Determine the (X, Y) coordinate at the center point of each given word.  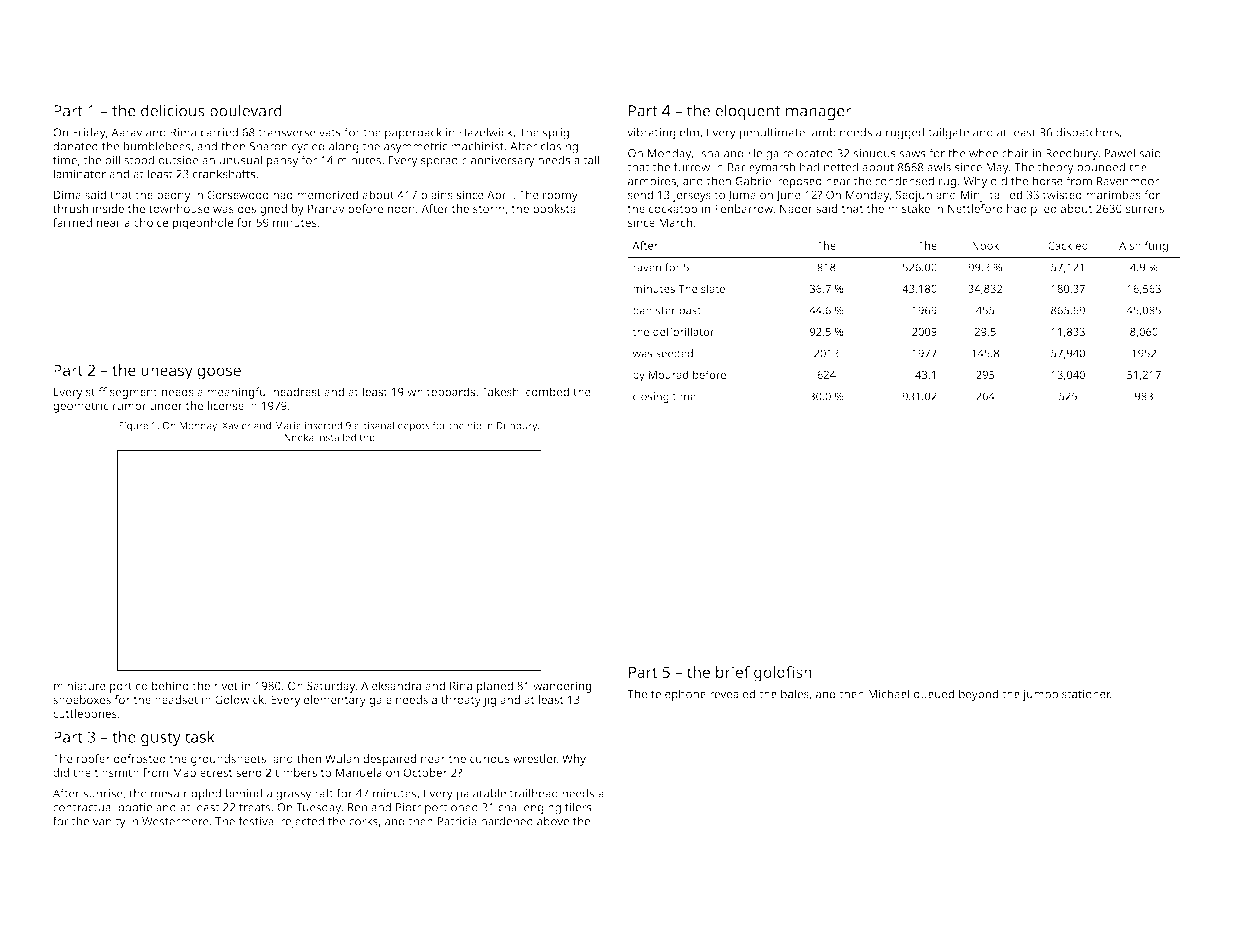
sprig (556, 134)
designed (262, 210)
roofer (93, 758)
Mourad (668, 374)
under (166, 405)
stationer (1086, 694)
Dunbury (517, 426)
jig (489, 701)
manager (818, 114)
